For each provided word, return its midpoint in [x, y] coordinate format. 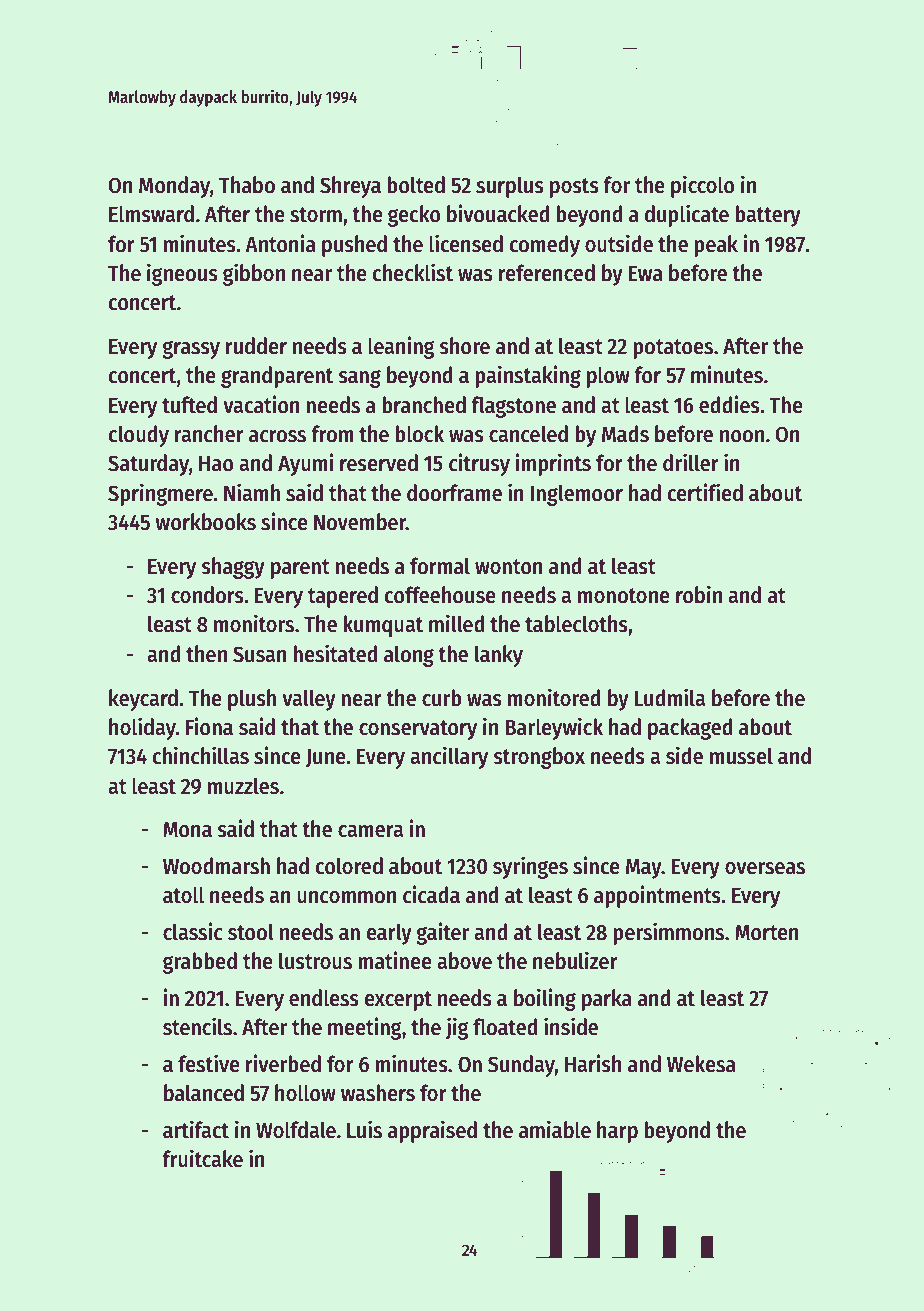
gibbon [254, 274]
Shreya [350, 187]
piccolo [703, 186]
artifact [196, 1129]
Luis [364, 1129]
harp [617, 1132]
